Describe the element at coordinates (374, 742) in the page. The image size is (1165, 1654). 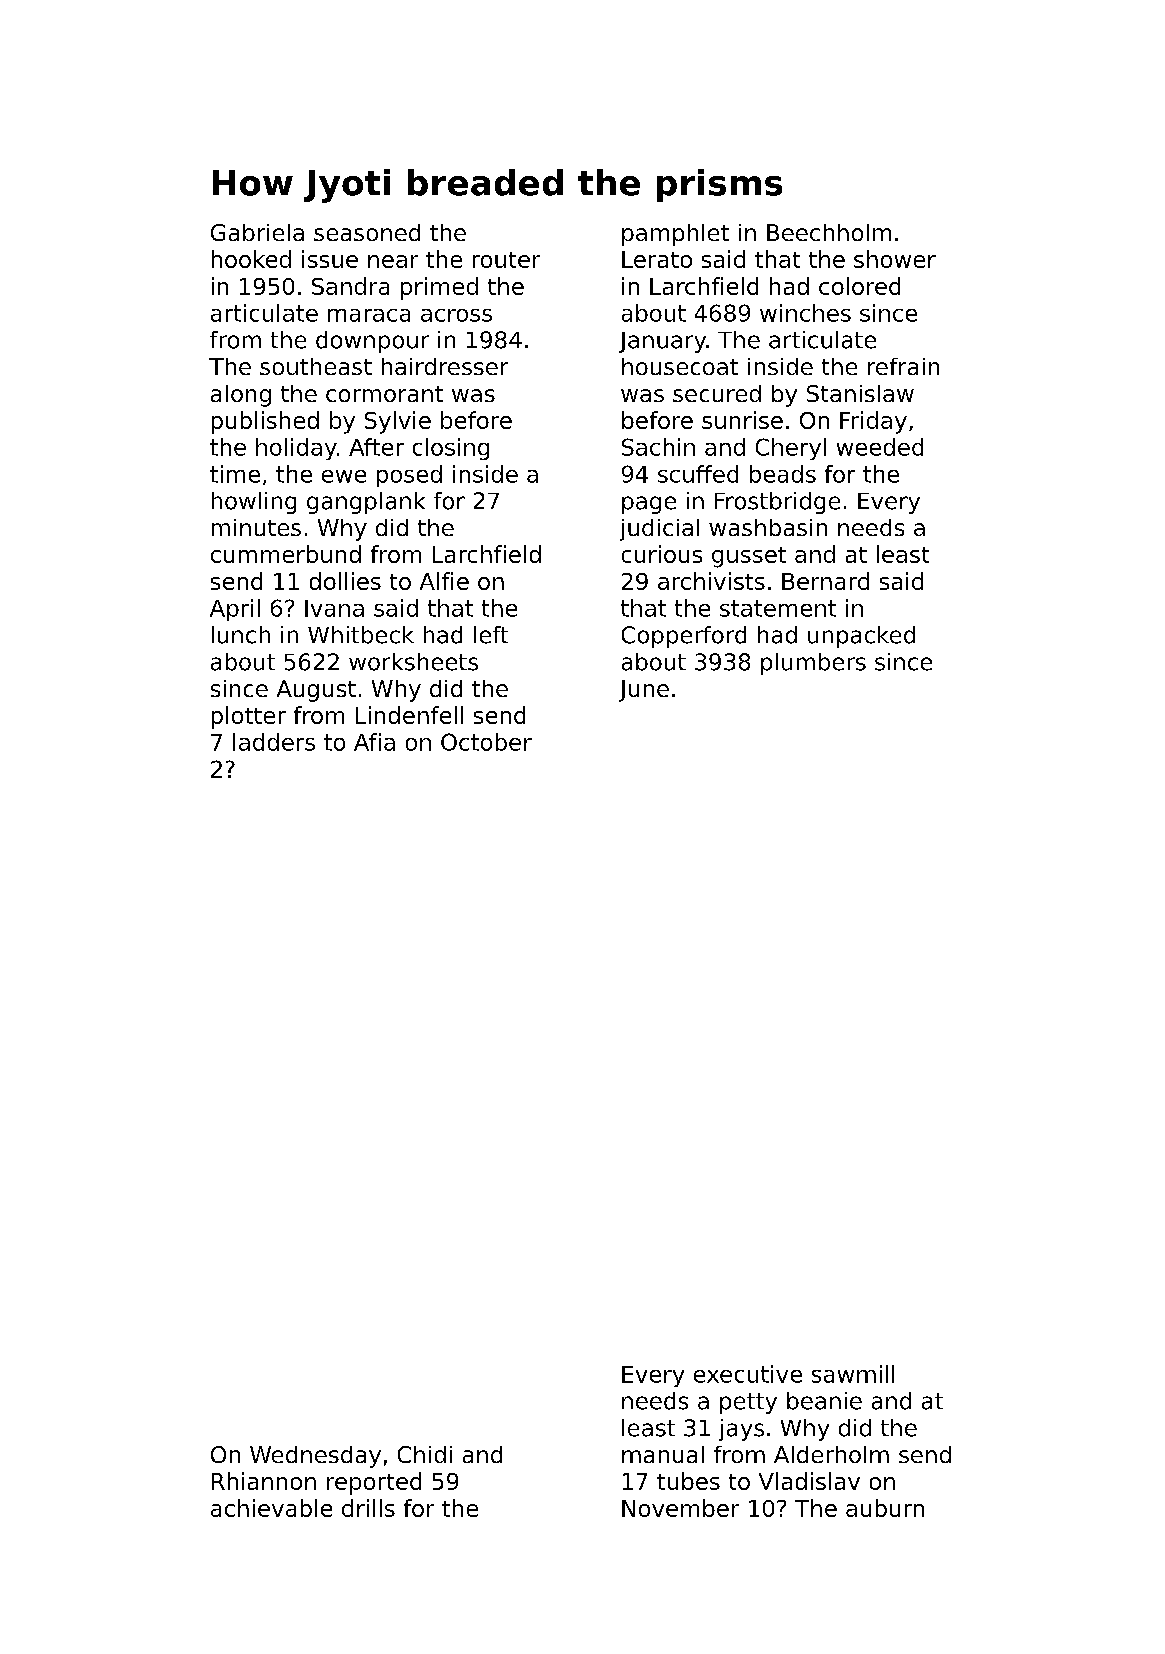
I see `Afia` at that location.
